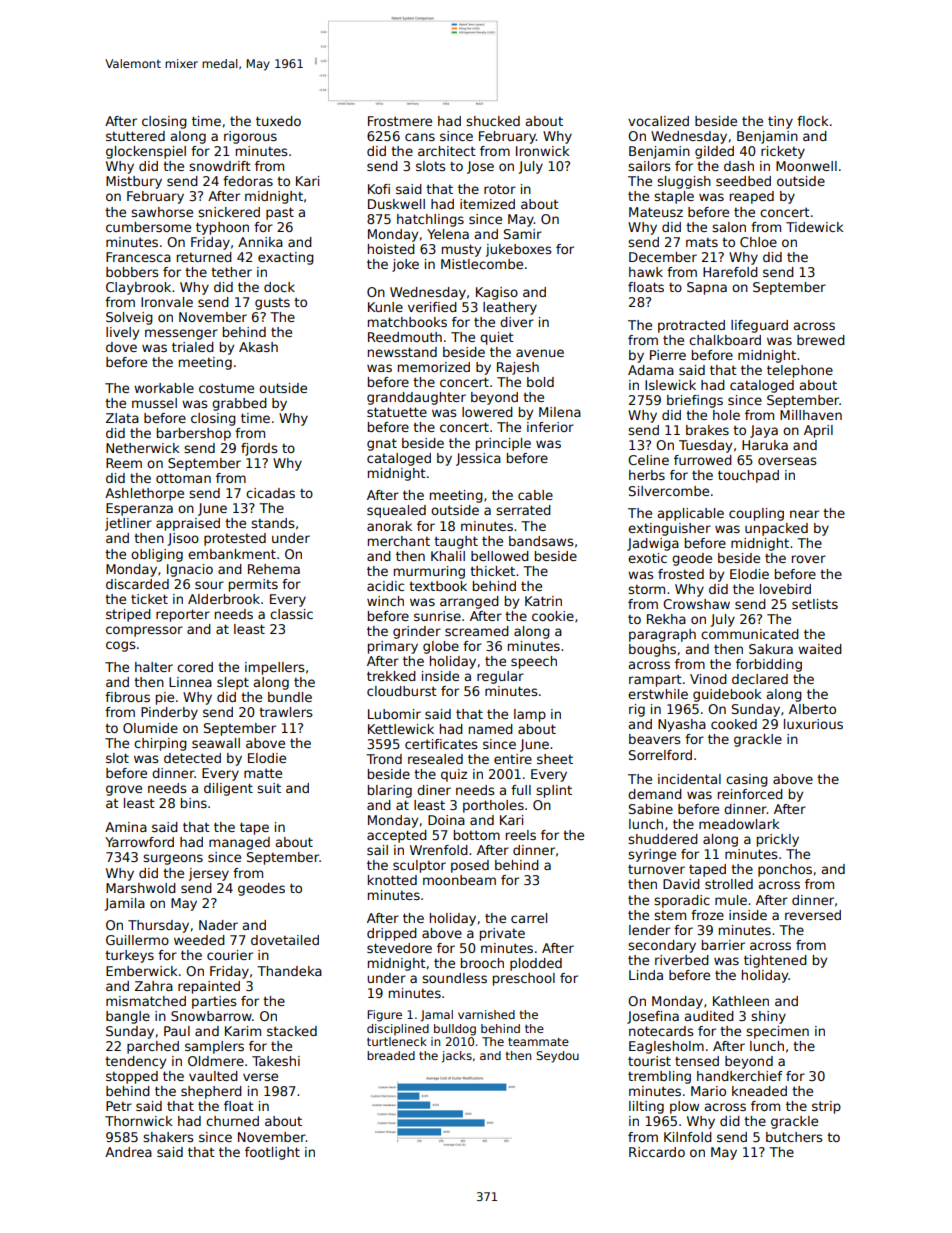 This screenshot has height=1233, width=952. What do you see at coordinates (809, 559) in the screenshot?
I see `rover` at bounding box center [809, 559].
